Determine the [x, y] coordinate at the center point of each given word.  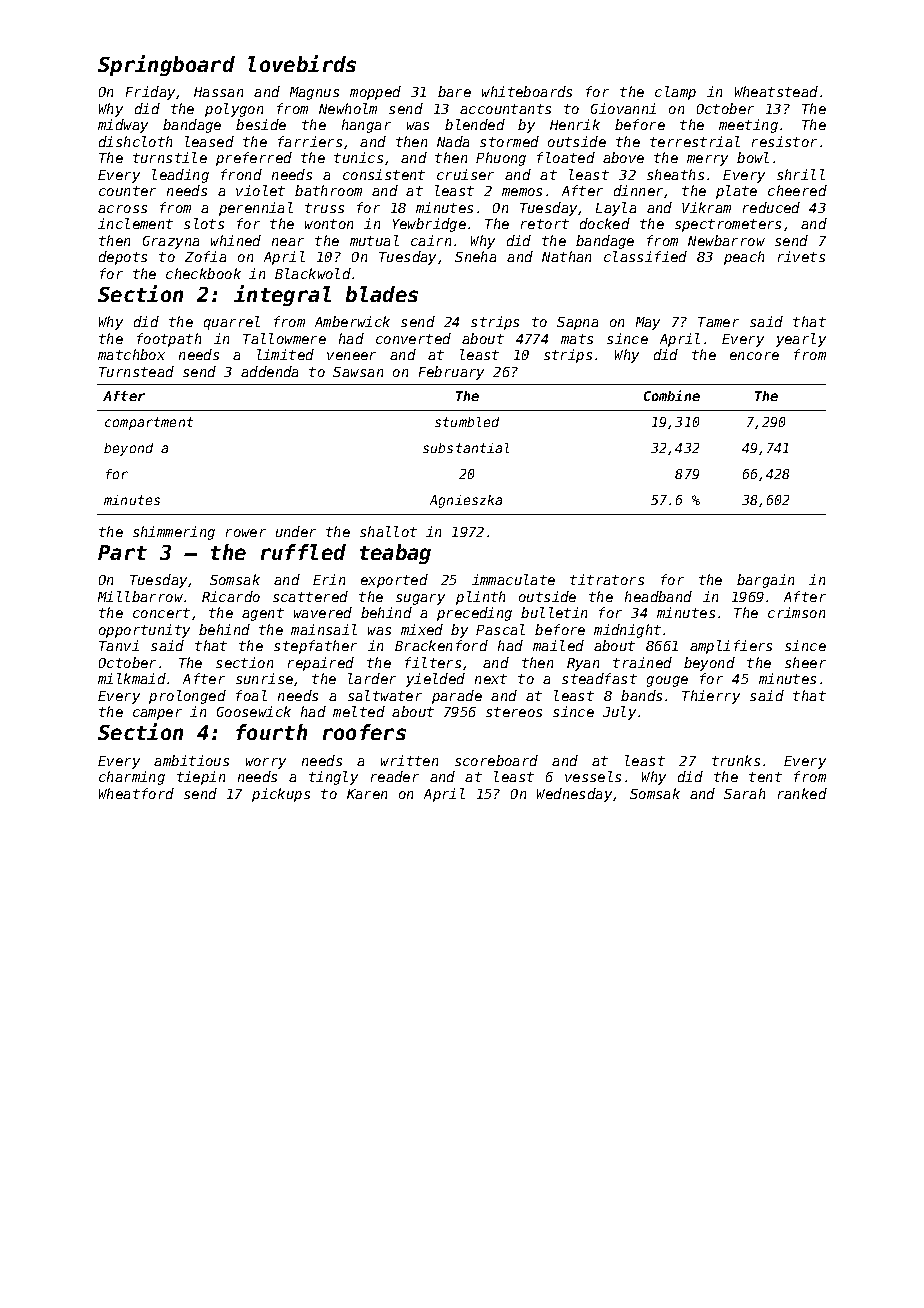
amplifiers [731, 647]
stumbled [467, 422]
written [409, 760]
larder [372, 678]
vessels [593, 776]
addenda [269, 371]
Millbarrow [140, 596]
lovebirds [302, 63]
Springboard [166, 65]
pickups [281, 795]
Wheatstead [776, 91]
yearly [801, 340]
